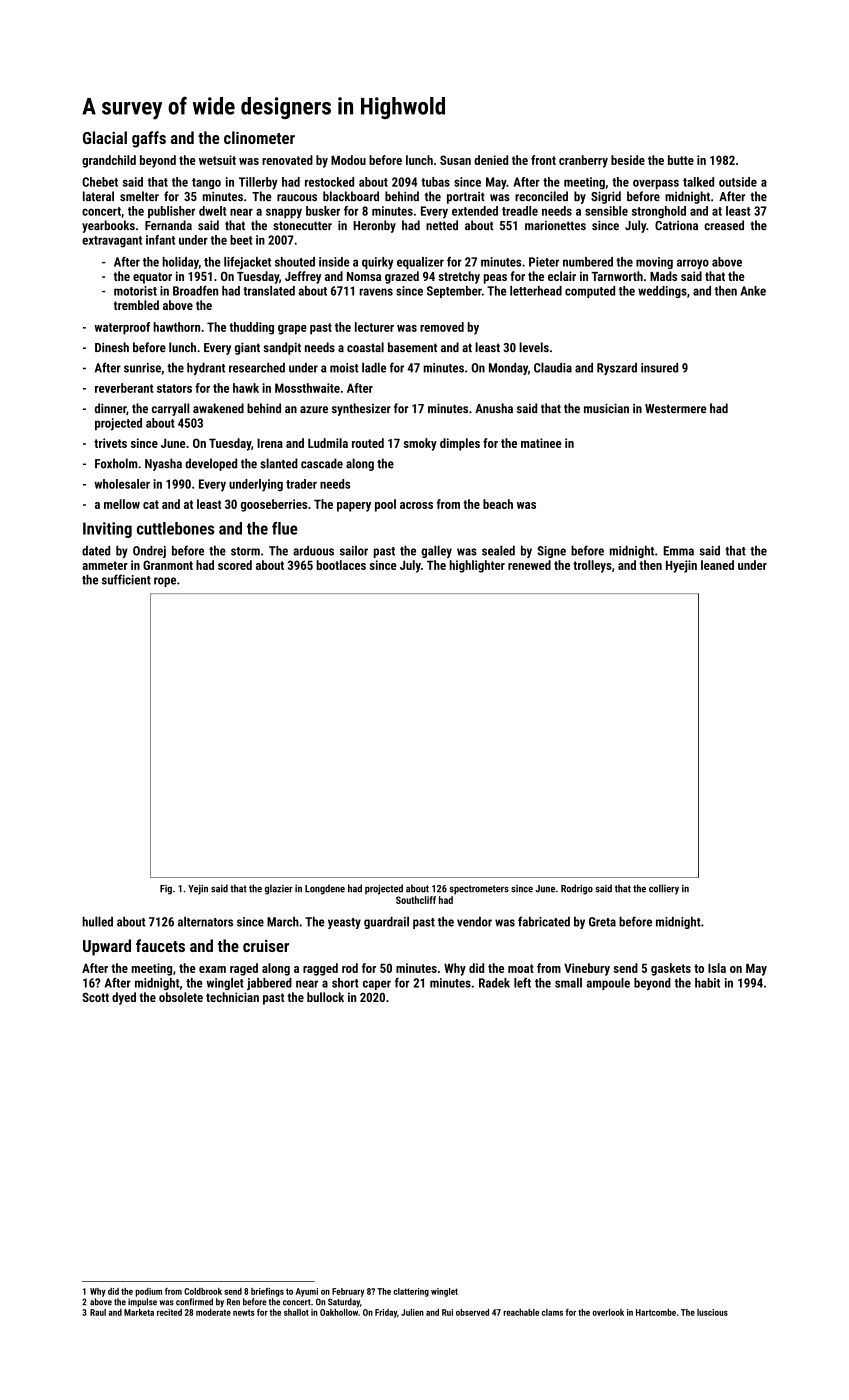 The width and height of the screenshot is (849, 1400). Describe the element at coordinates (139, 1312) in the screenshot. I see `Marketa` at that location.
